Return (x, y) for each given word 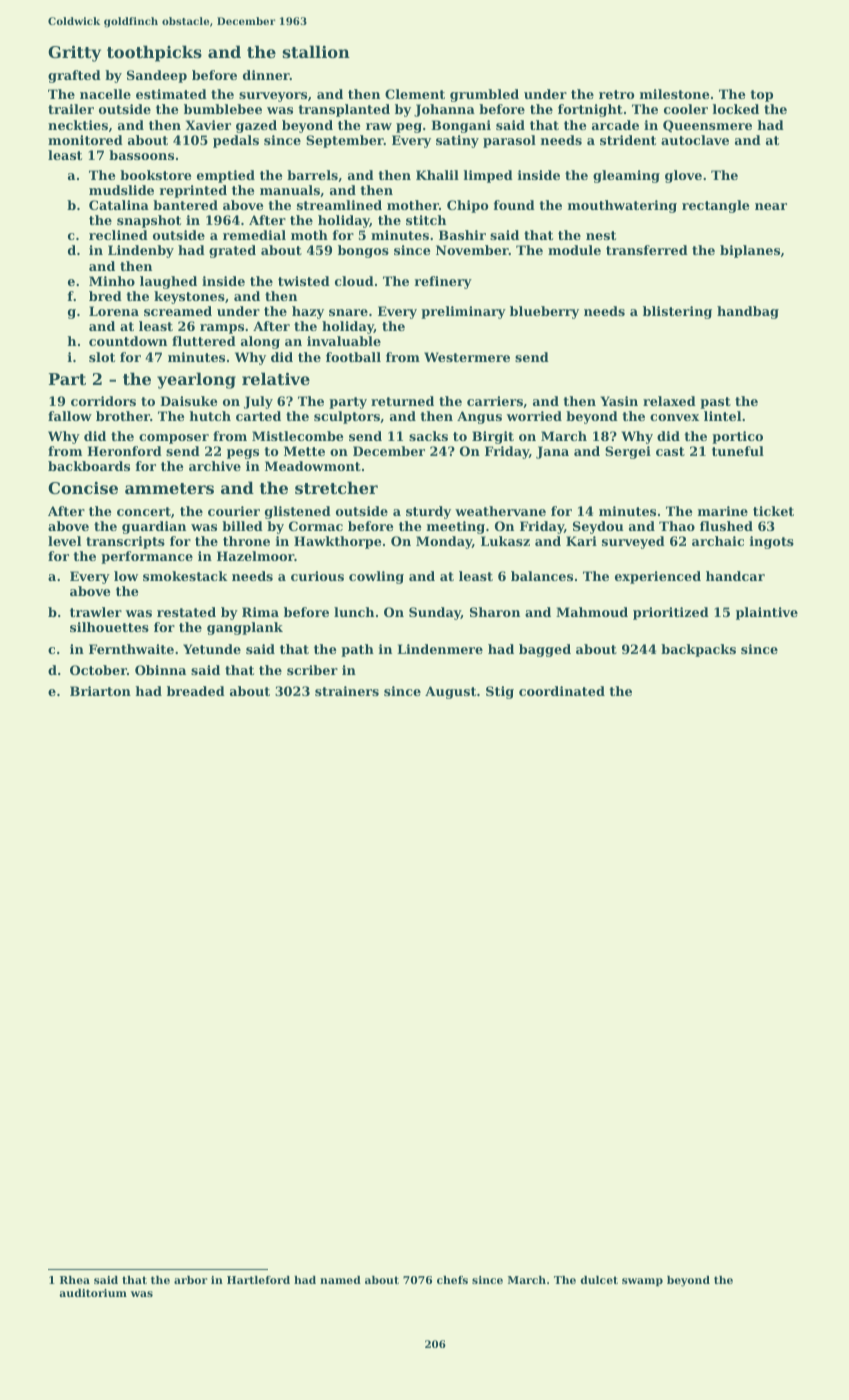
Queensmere (707, 126)
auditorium (93, 1293)
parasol (509, 141)
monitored (85, 140)
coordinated (562, 691)
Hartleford (258, 1280)
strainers (347, 691)
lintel (722, 416)
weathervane (500, 511)
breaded (196, 691)
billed (242, 526)
